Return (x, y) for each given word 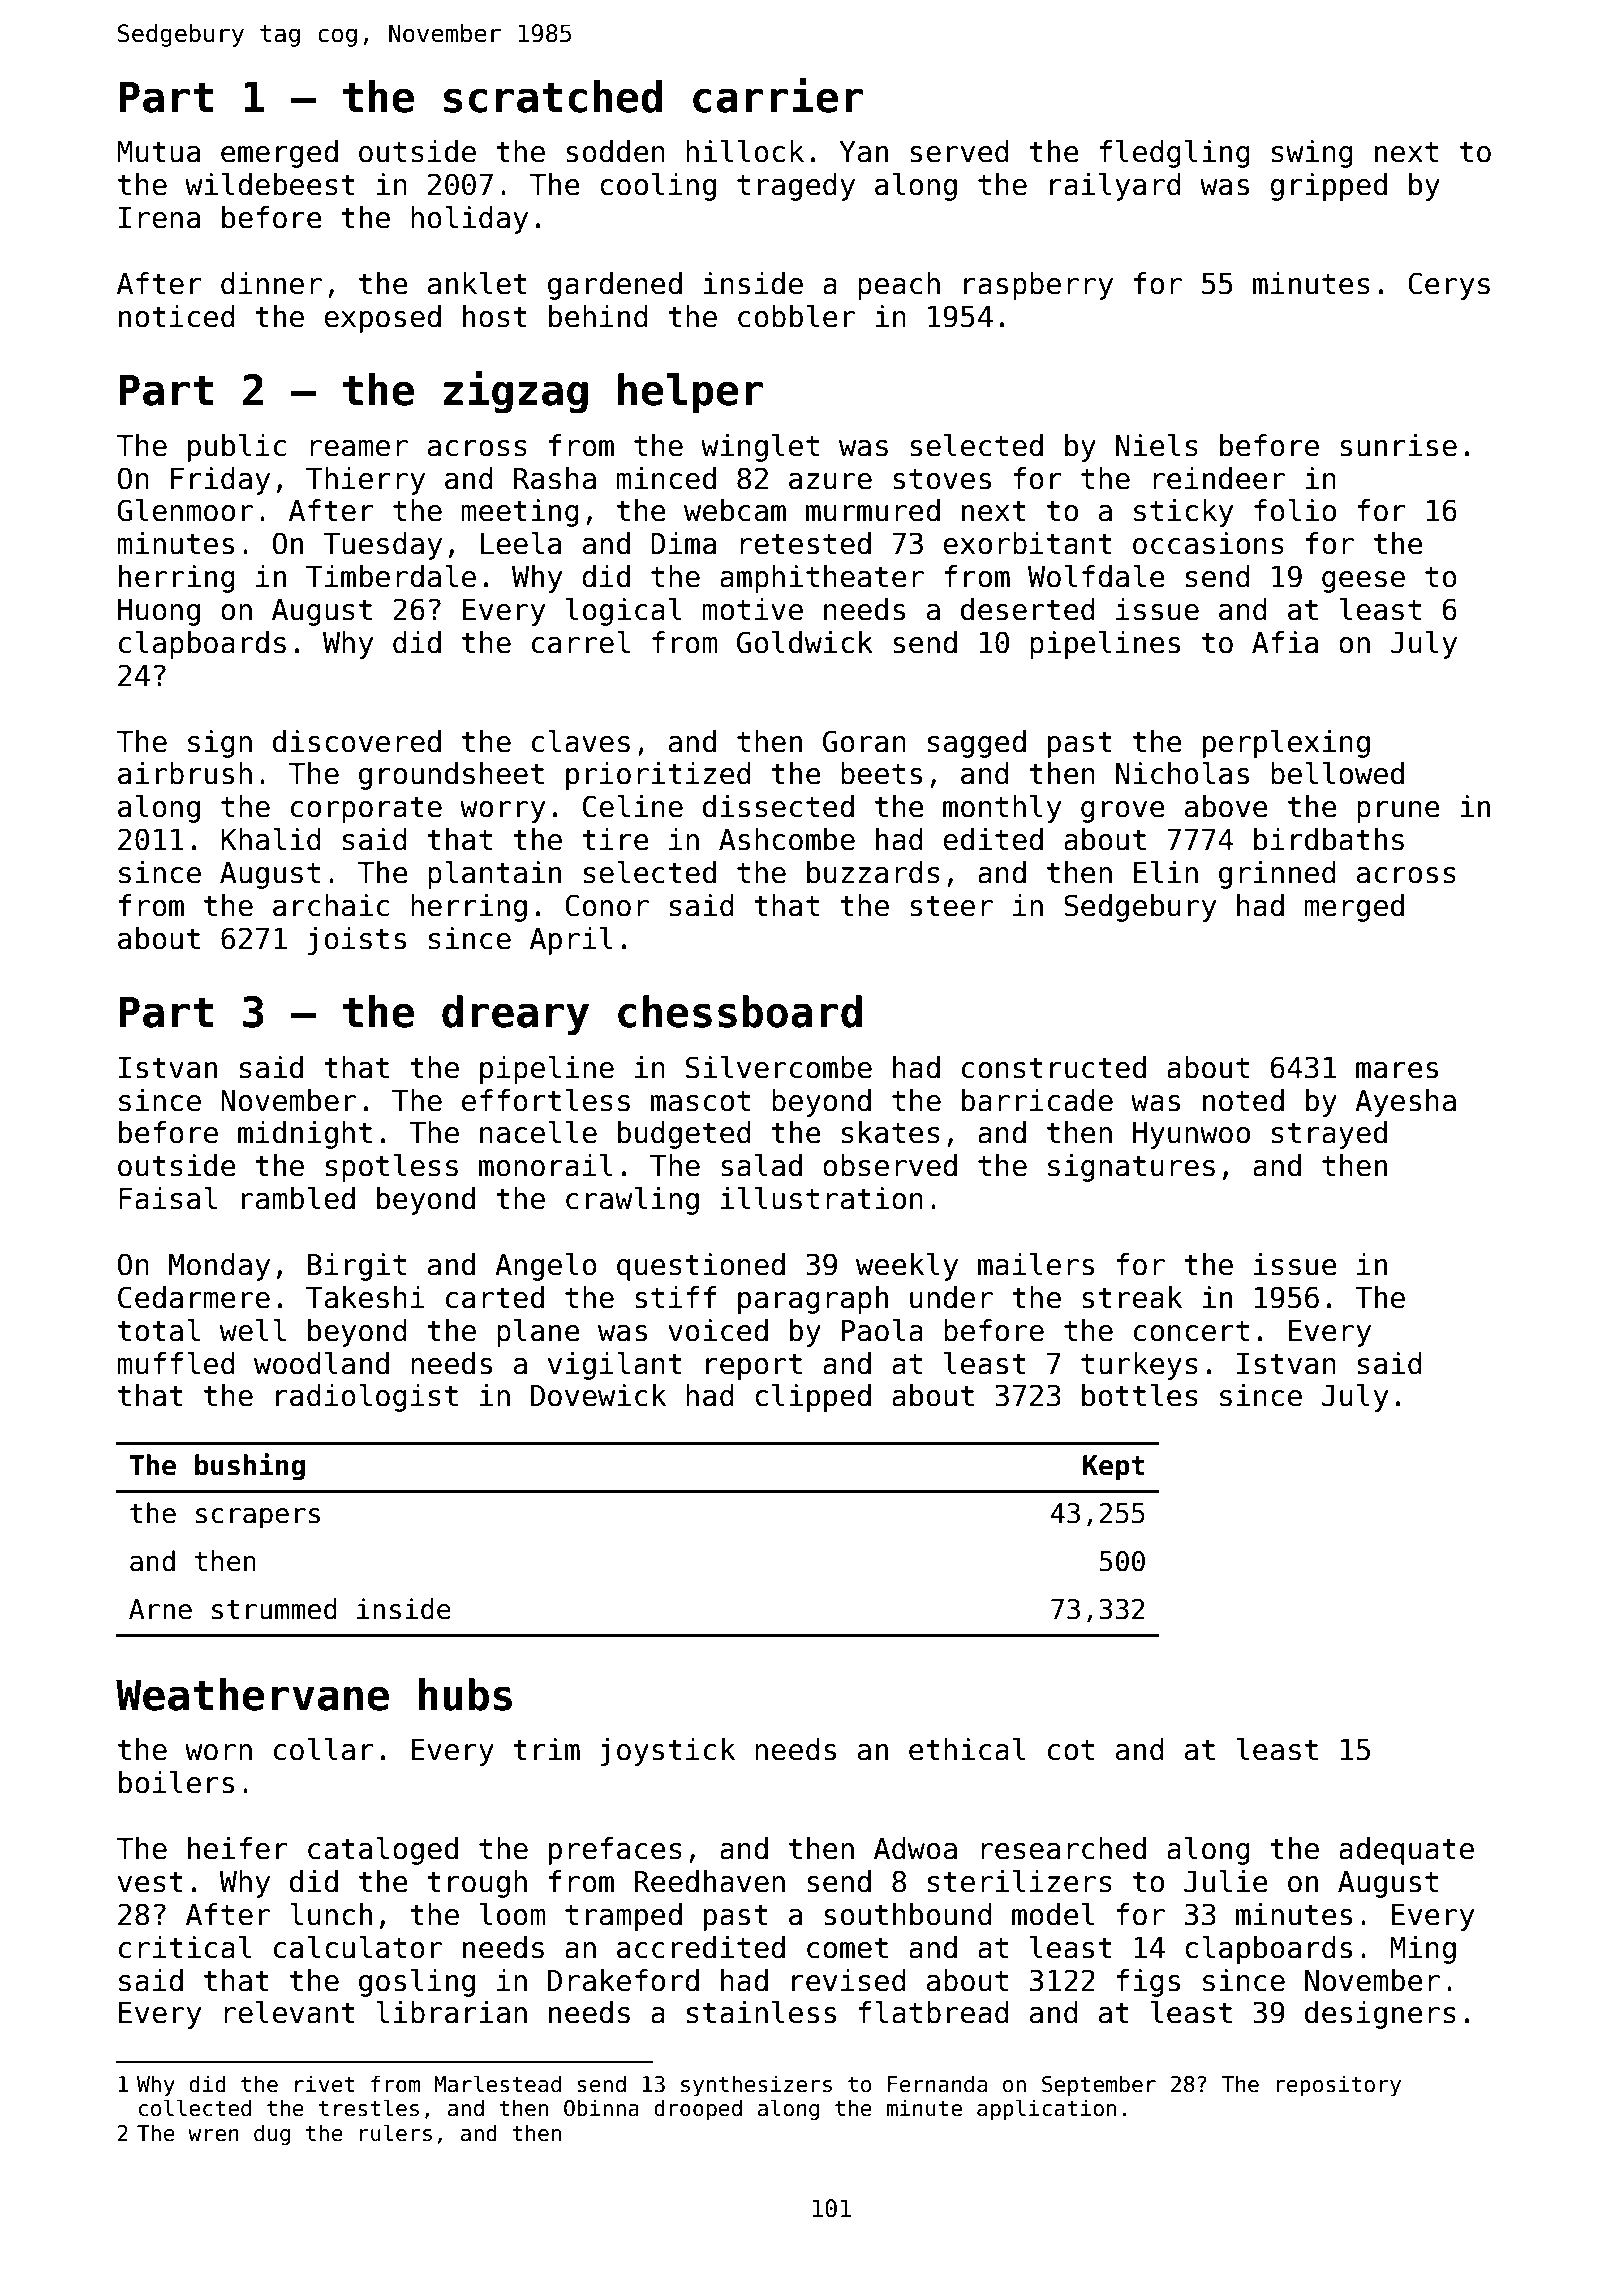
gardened (615, 286)
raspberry (1038, 286)
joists (357, 941)
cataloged (383, 1851)
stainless (761, 2012)
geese (1363, 582)
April (571, 941)
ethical (967, 1749)
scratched (553, 96)
